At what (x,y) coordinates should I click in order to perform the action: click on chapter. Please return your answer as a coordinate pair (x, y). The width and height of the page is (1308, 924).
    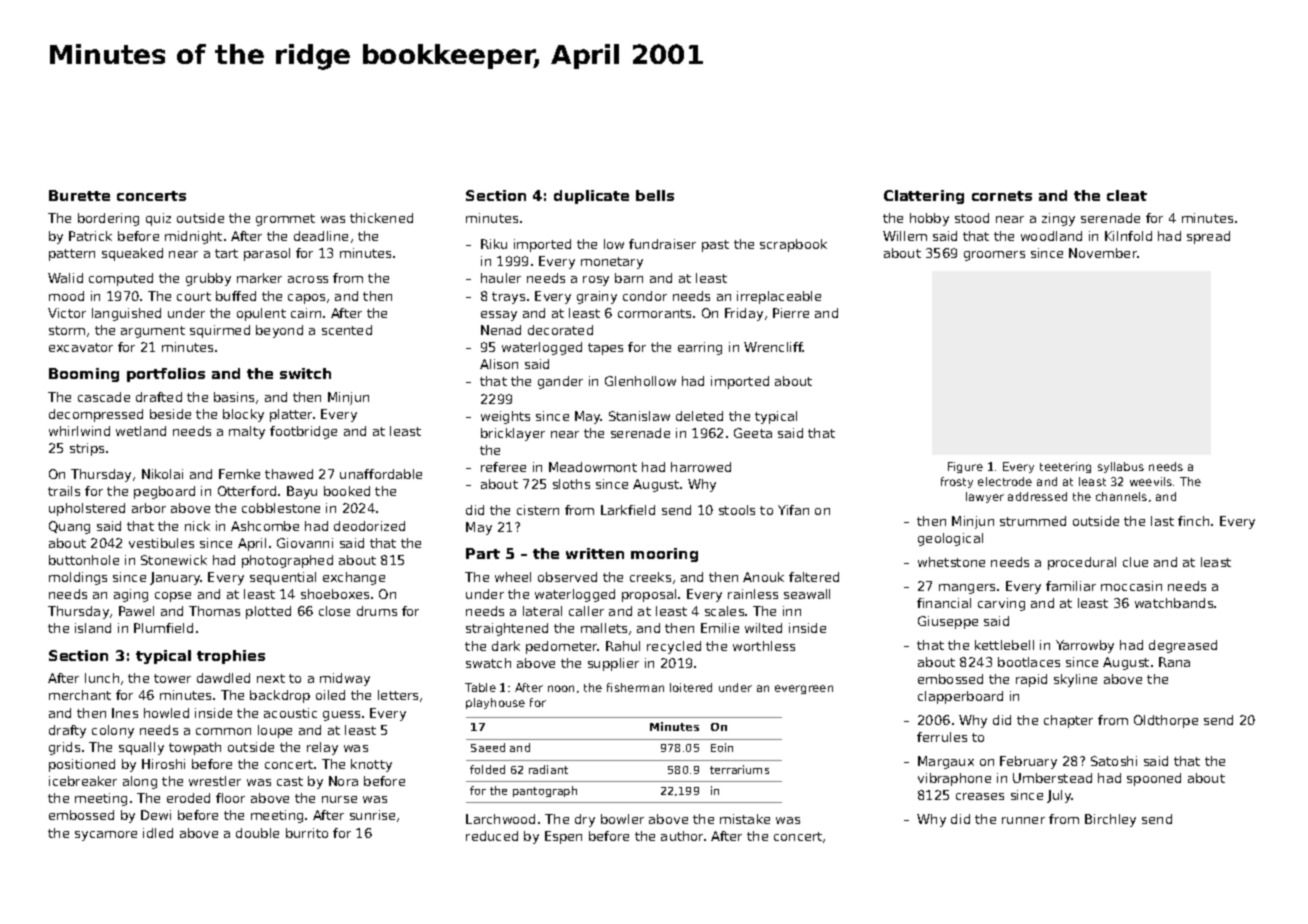
    Looking at the image, I should click on (1068, 721).
